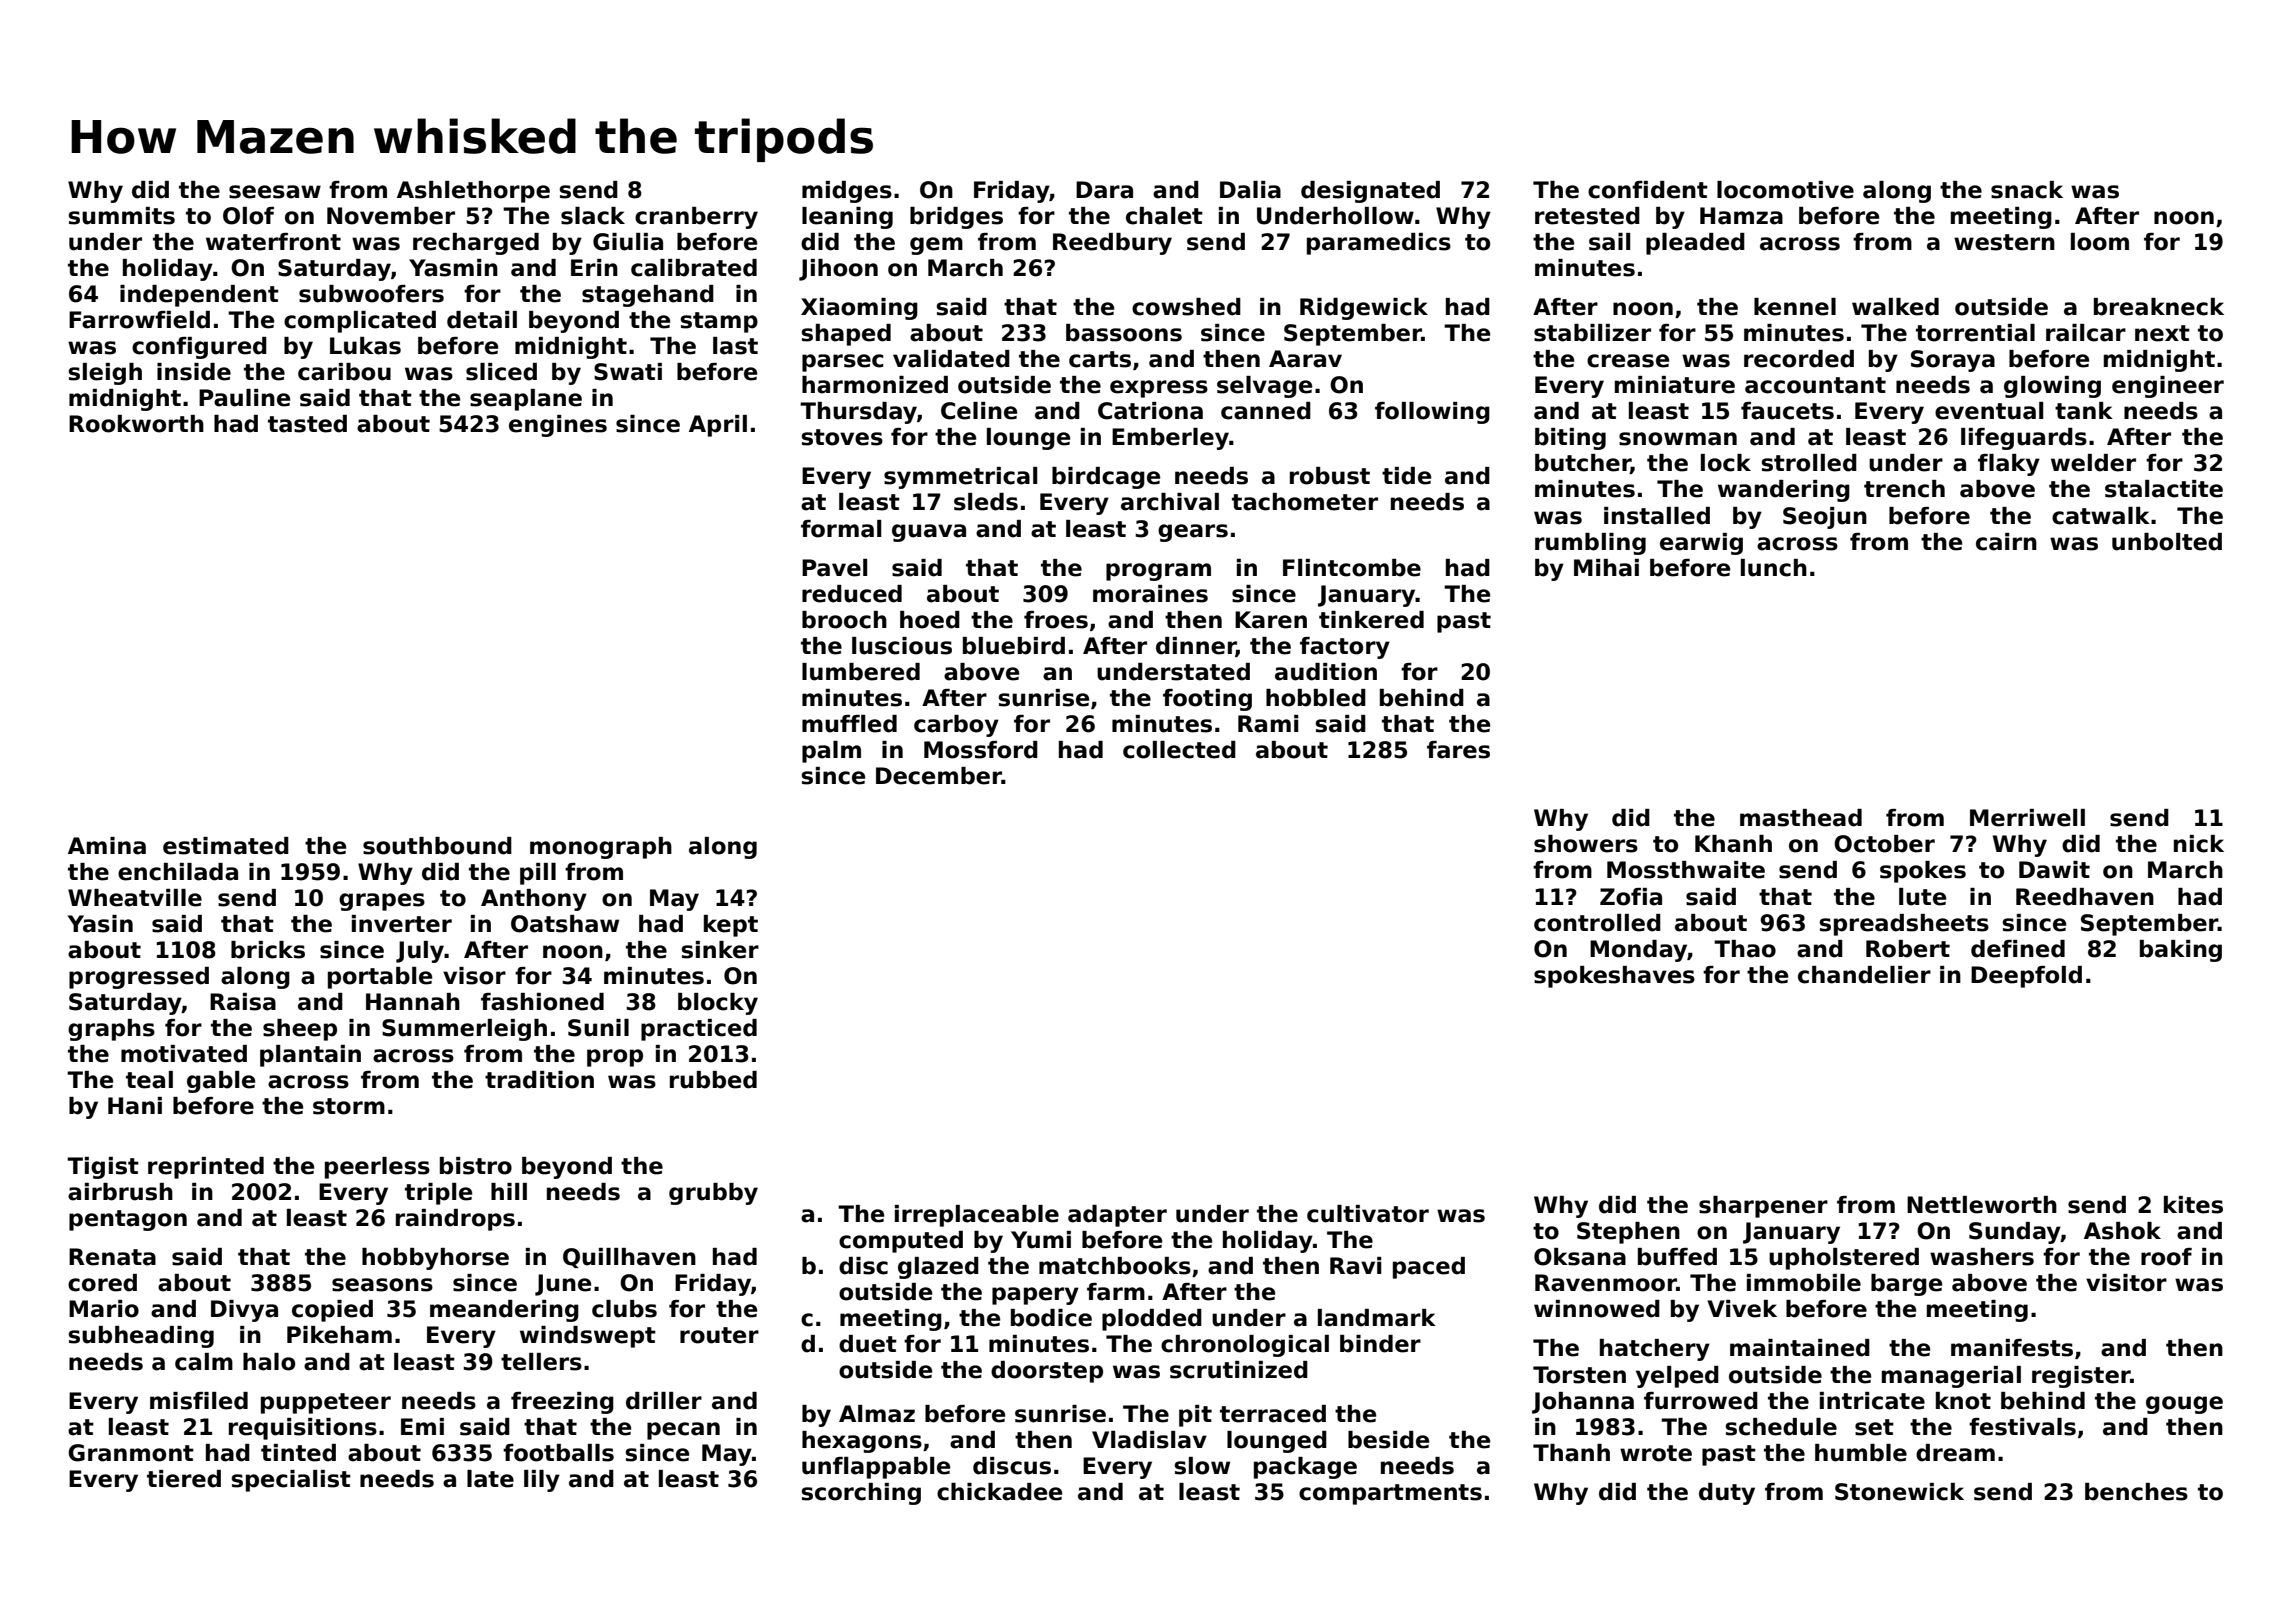  What do you see at coordinates (2100, 242) in the image?
I see `loom` at bounding box center [2100, 242].
